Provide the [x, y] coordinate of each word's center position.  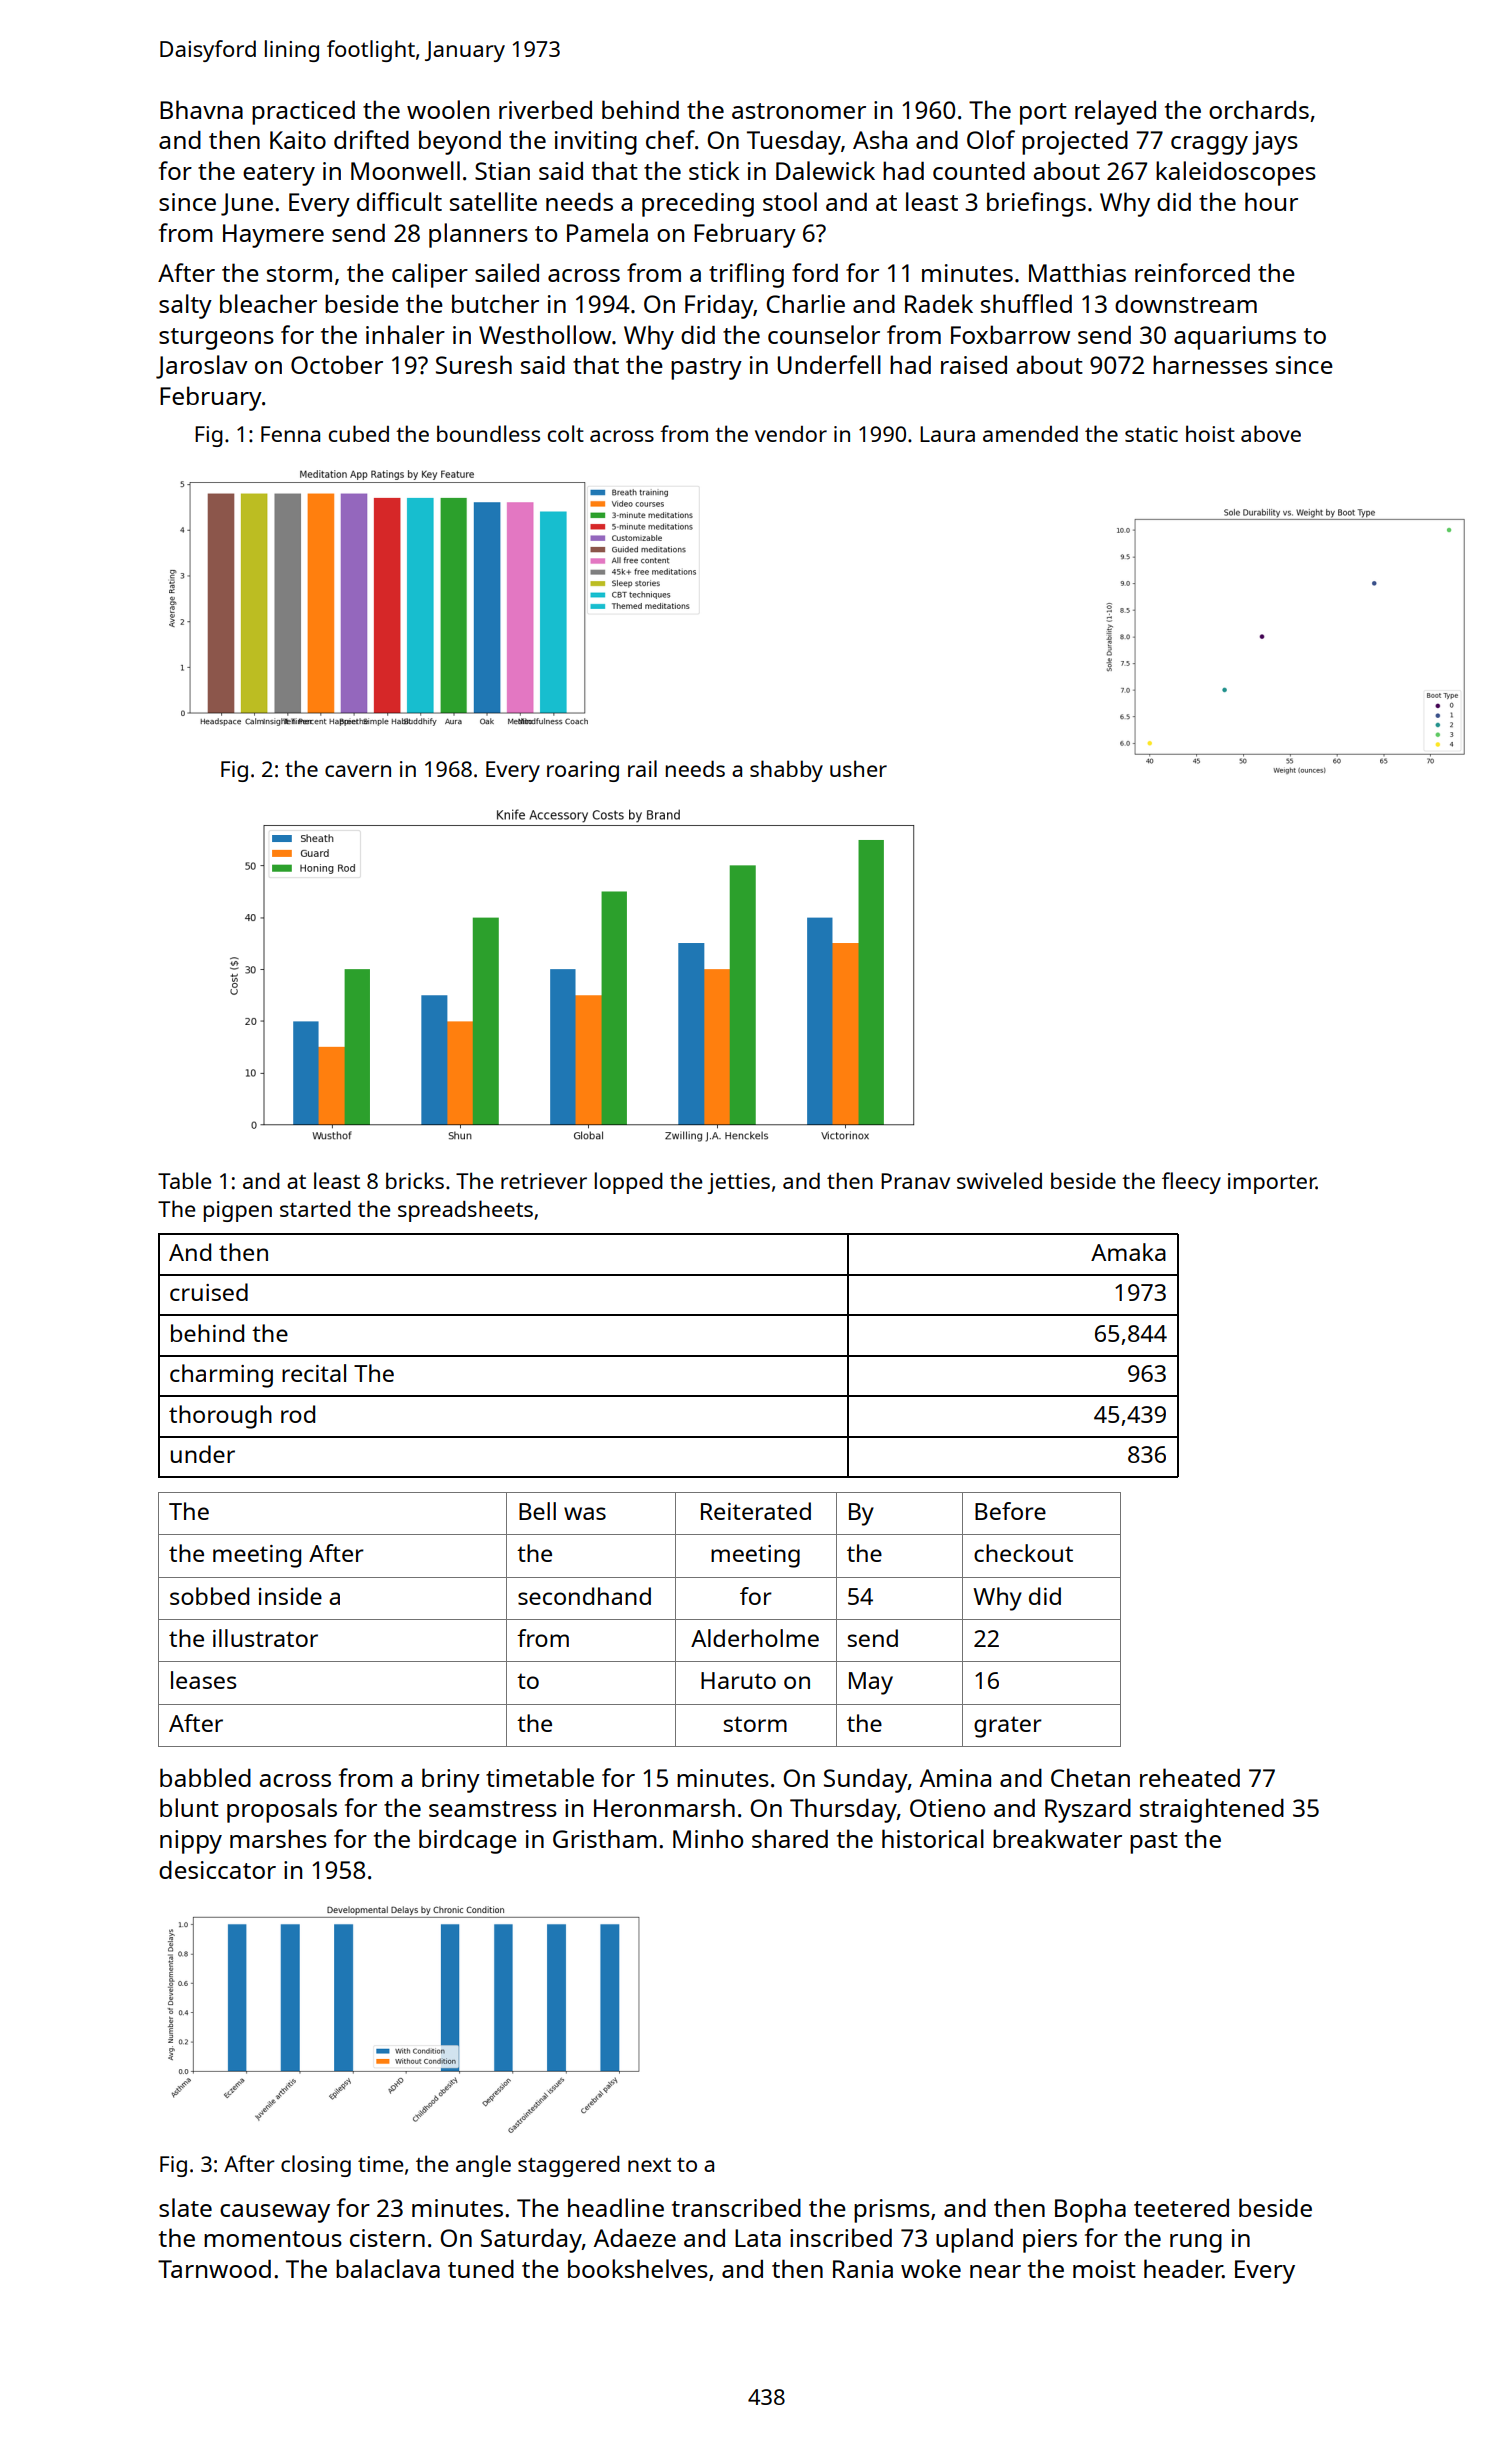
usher [858, 768]
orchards [1259, 109]
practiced [303, 113]
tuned [481, 2269]
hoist [1210, 433]
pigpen [238, 1211]
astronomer [799, 111]
